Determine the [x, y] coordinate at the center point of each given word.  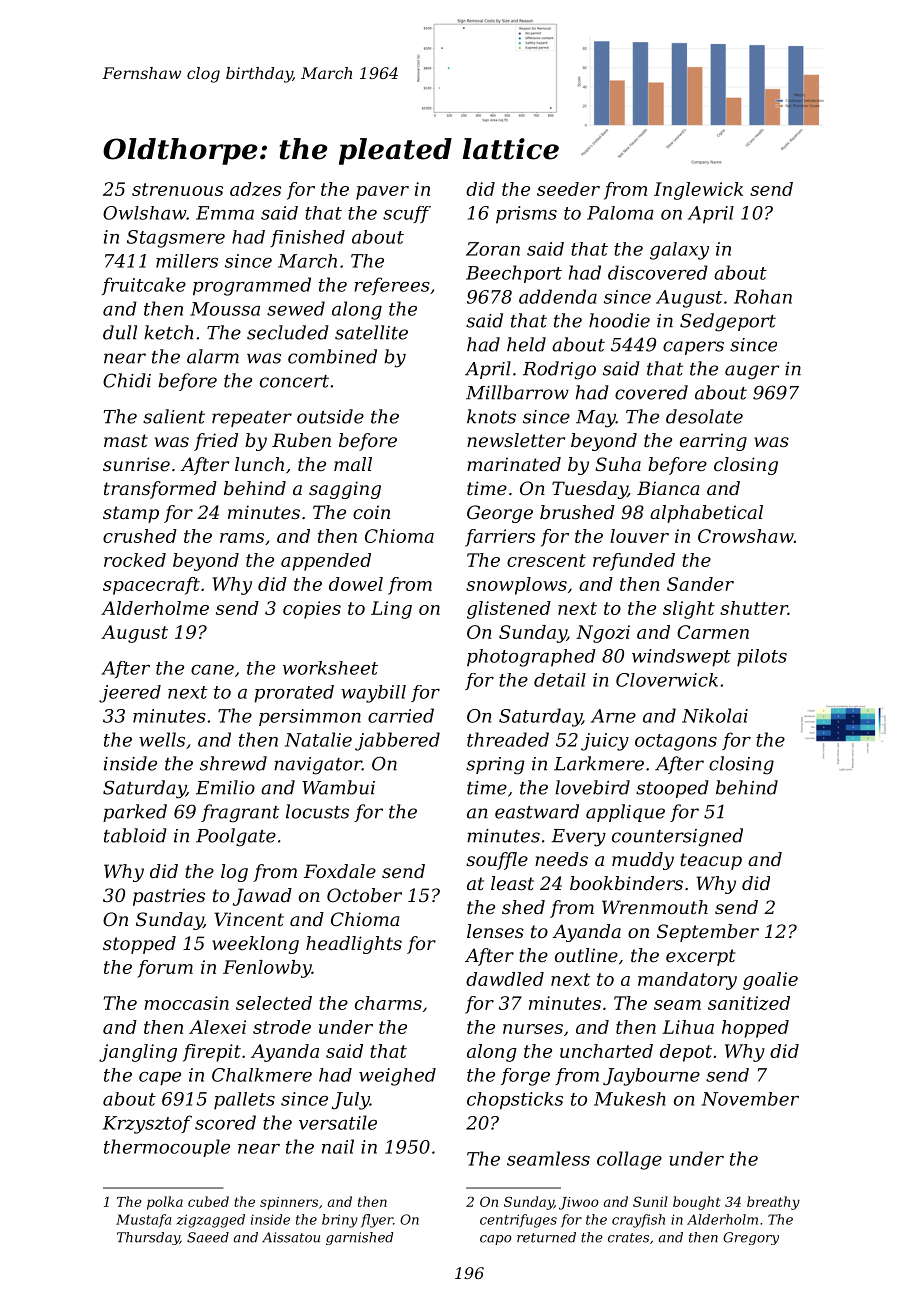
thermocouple [167, 1148]
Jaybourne [651, 1077]
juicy [605, 742]
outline [586, 955]
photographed [531, 658]
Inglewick [698, 191]
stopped [139, 945]
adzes [255, 189]
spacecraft [151, 586]
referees [392, 286]
